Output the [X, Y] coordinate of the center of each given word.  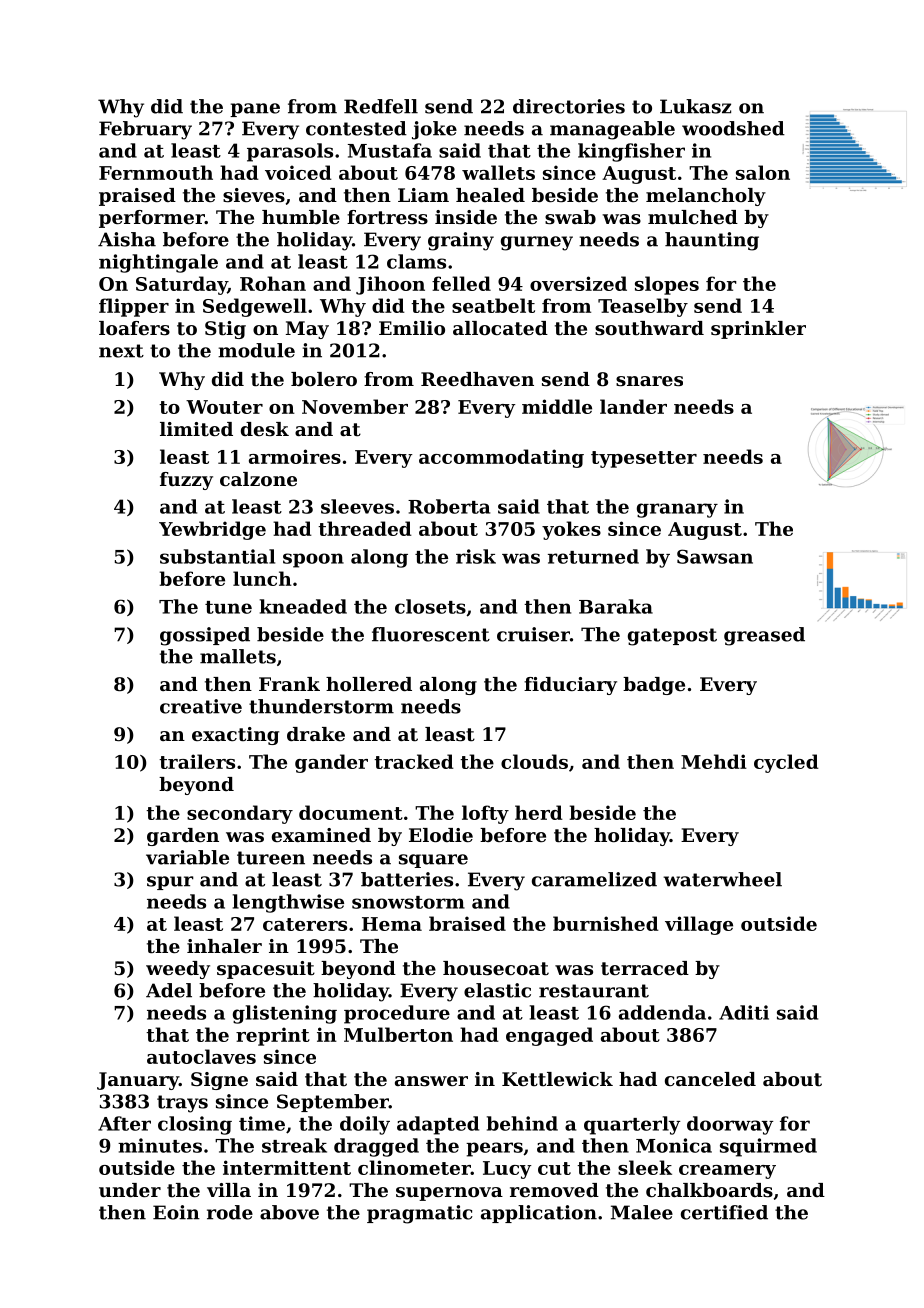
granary [677, 510]
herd [539, 812]
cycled [786, 763]
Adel [169, 990]
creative [201, 706]
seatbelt [493, 305]
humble [301, 217]
